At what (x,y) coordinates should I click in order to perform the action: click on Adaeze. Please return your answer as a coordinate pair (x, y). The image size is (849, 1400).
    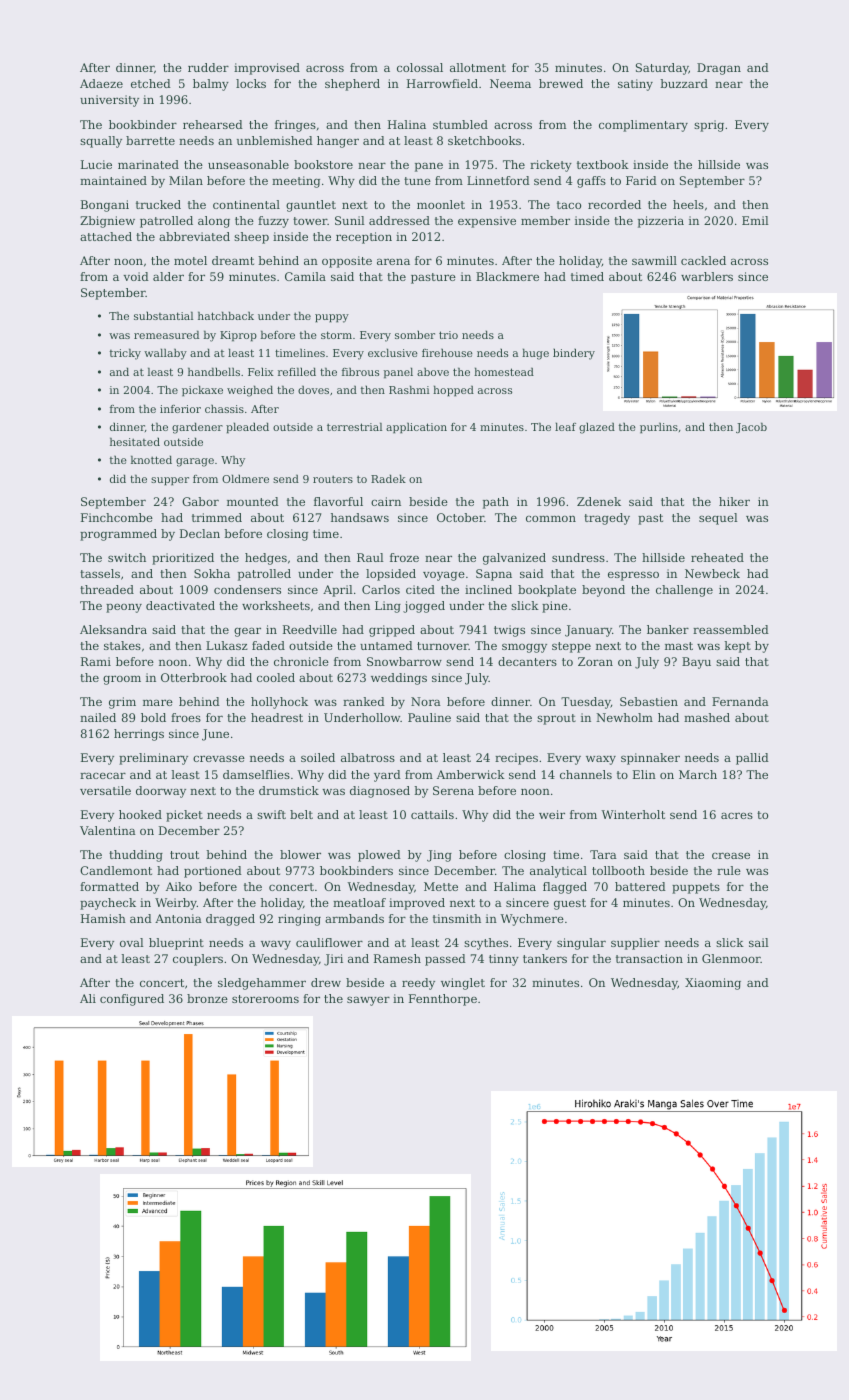
    Looking at the image, I should click on (101, 83).
